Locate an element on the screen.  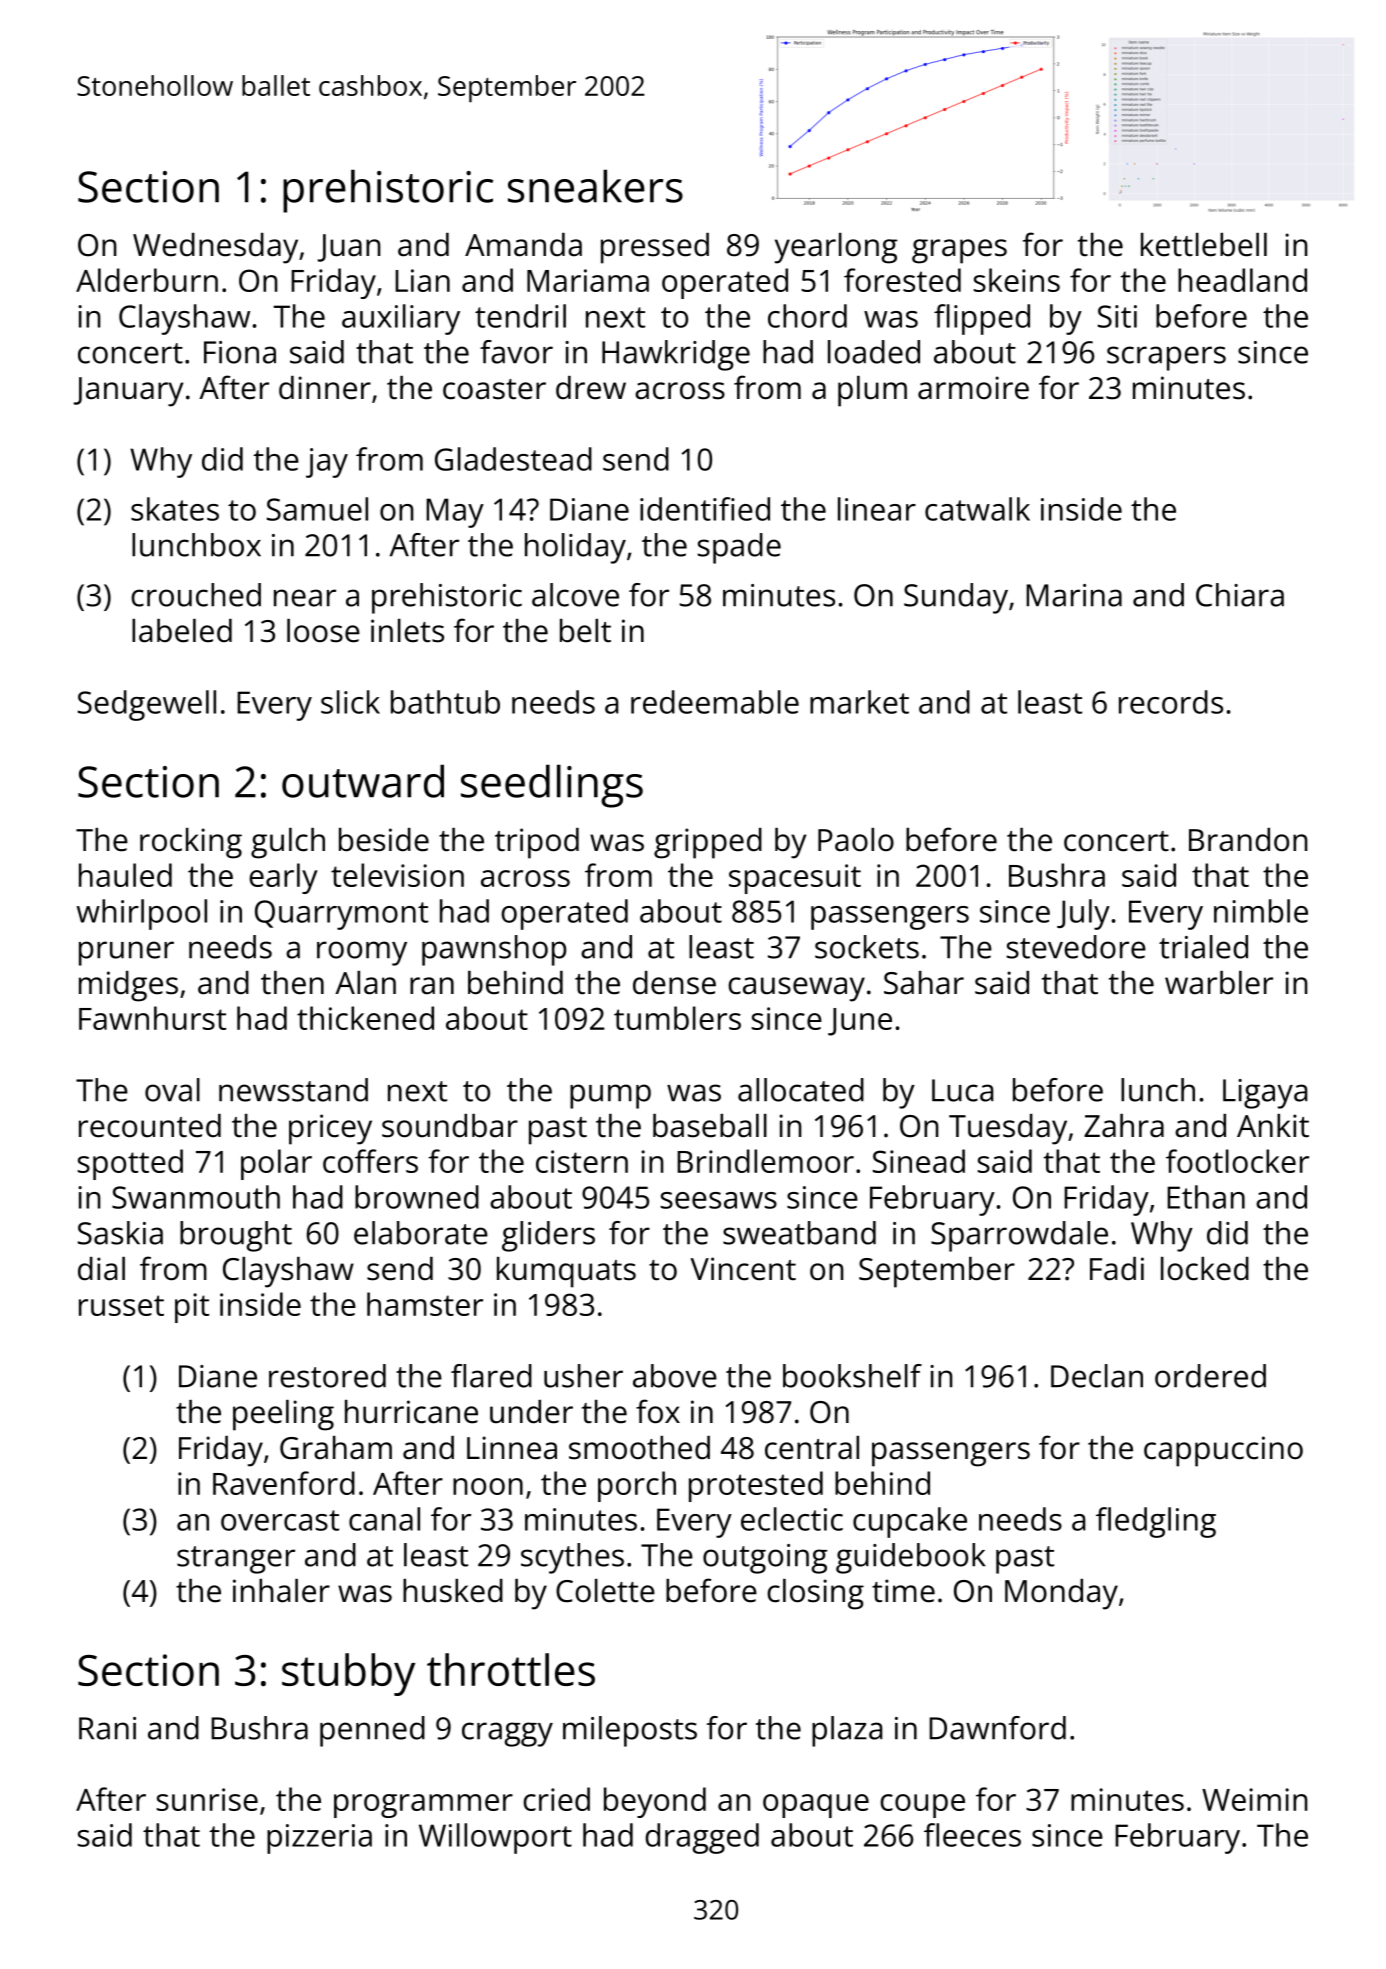
pizzeria is located at coordinates (319, 1839).
